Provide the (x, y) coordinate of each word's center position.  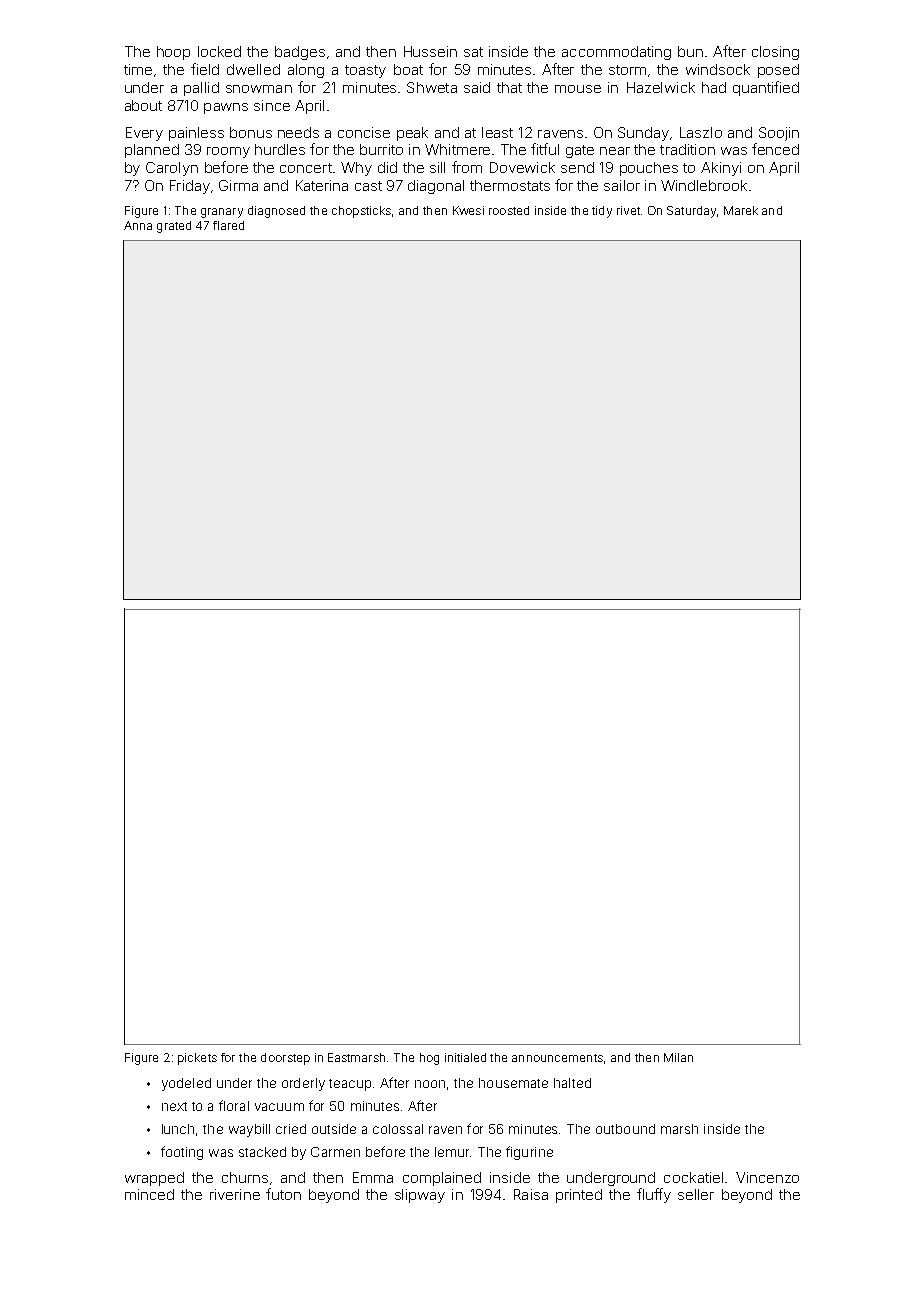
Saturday (691, 212)
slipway (420, 1196)
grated (174, 227)
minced (149, 1194)
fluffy (654, 1195)
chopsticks (361, 212)
